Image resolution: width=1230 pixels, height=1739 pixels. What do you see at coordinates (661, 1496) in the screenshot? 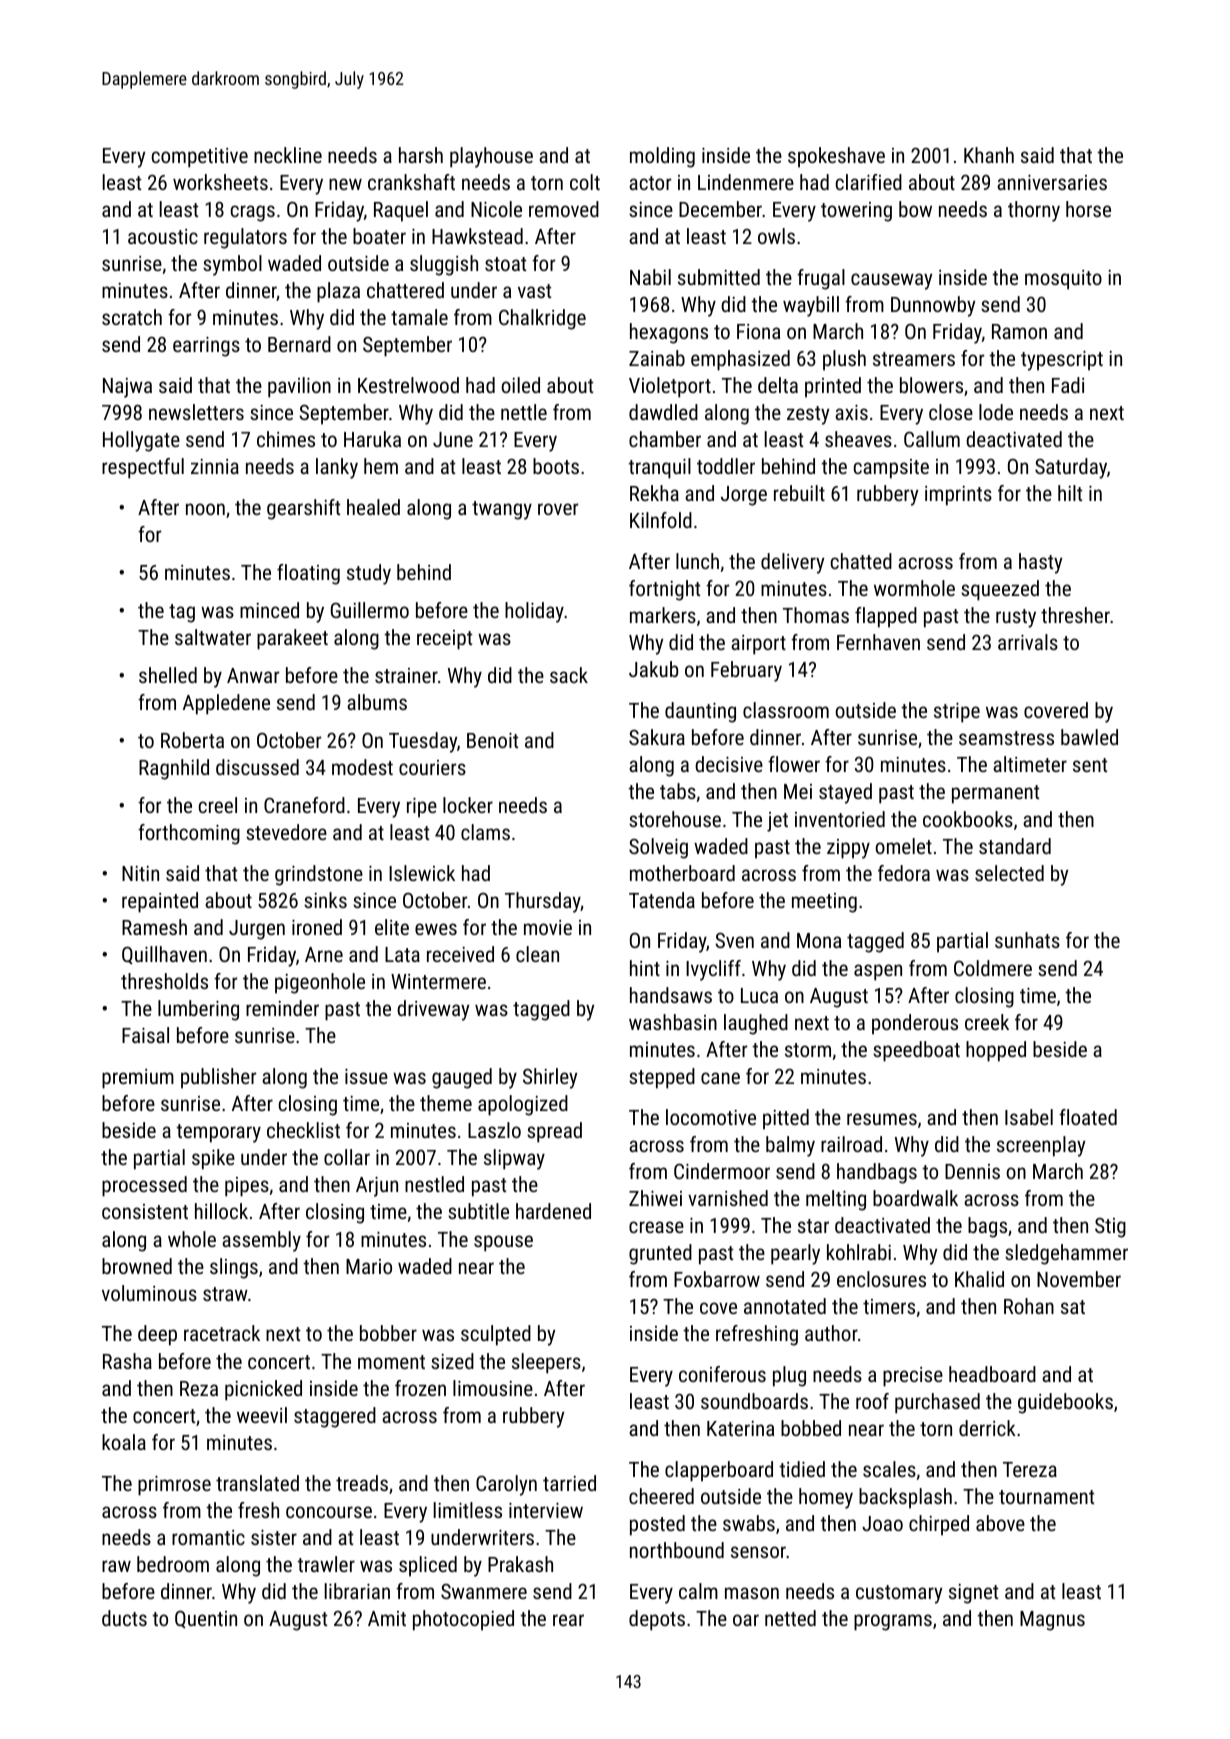
I see `cheered` at bounding box center [661, 1496].
